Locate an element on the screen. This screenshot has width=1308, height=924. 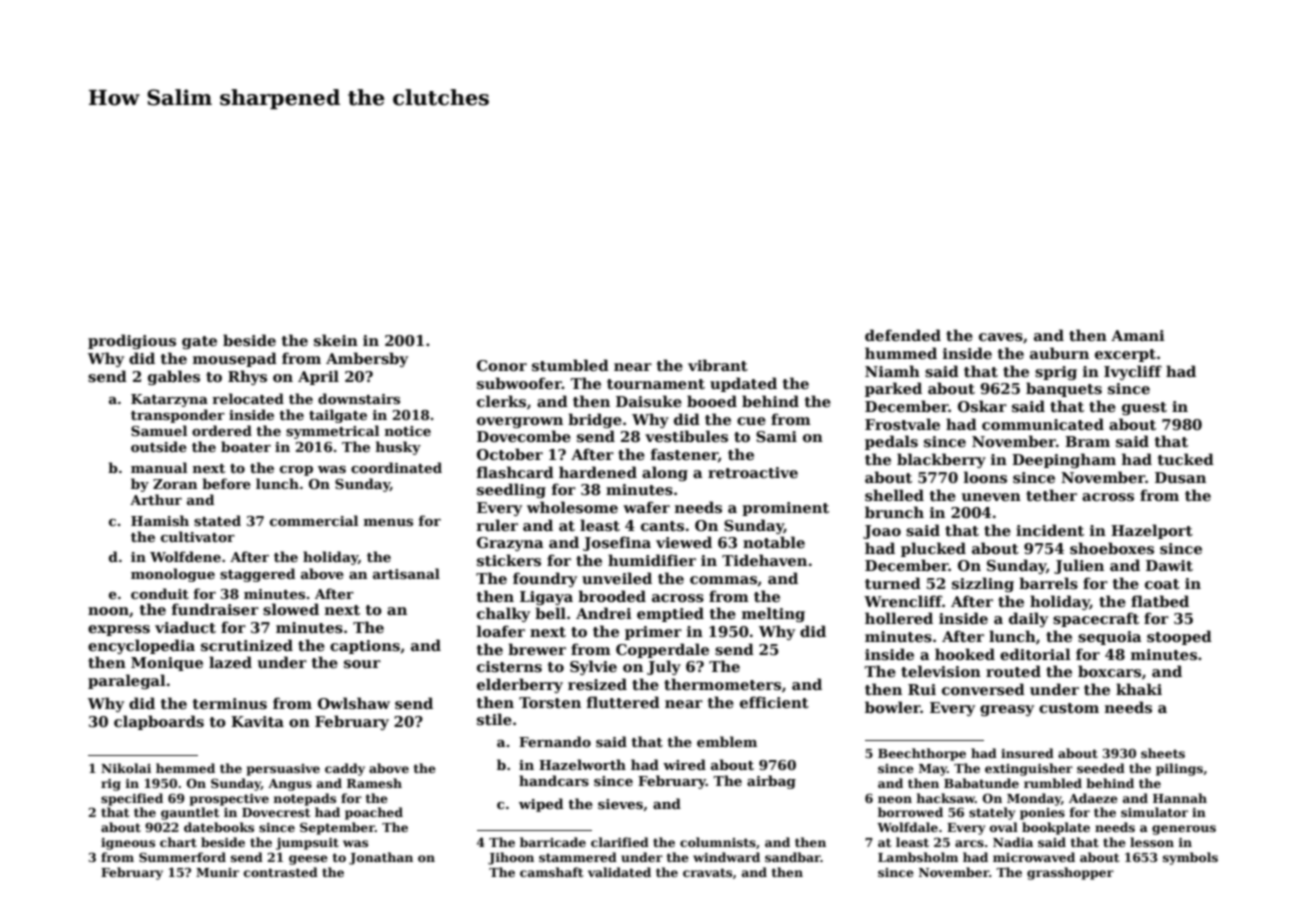
skein is located at coordinates (336, 340).
